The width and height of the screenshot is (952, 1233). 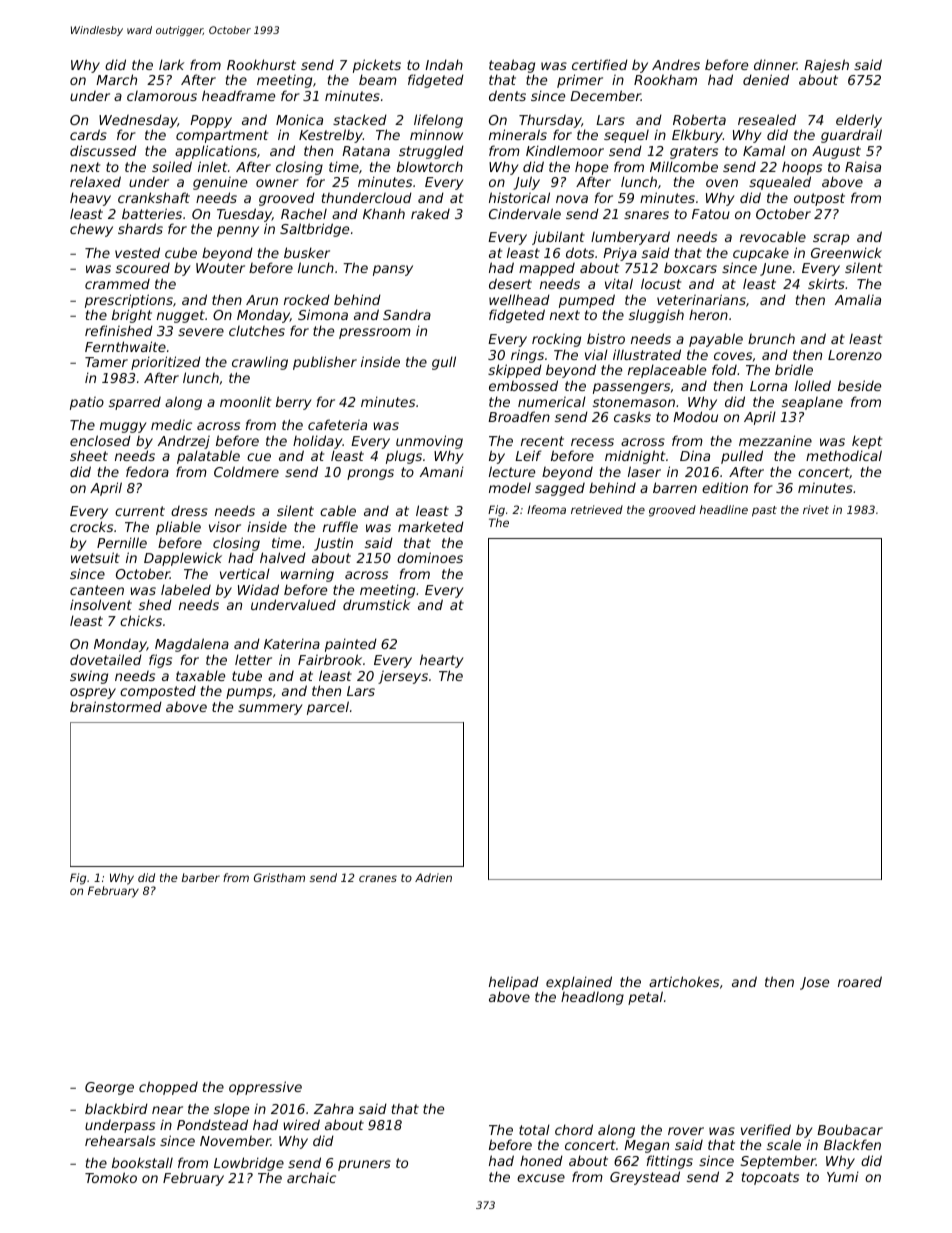 What do you see at coordinates (814, 983) in the screenshot?
I see `Jose` at bounding box center [814, 983].
